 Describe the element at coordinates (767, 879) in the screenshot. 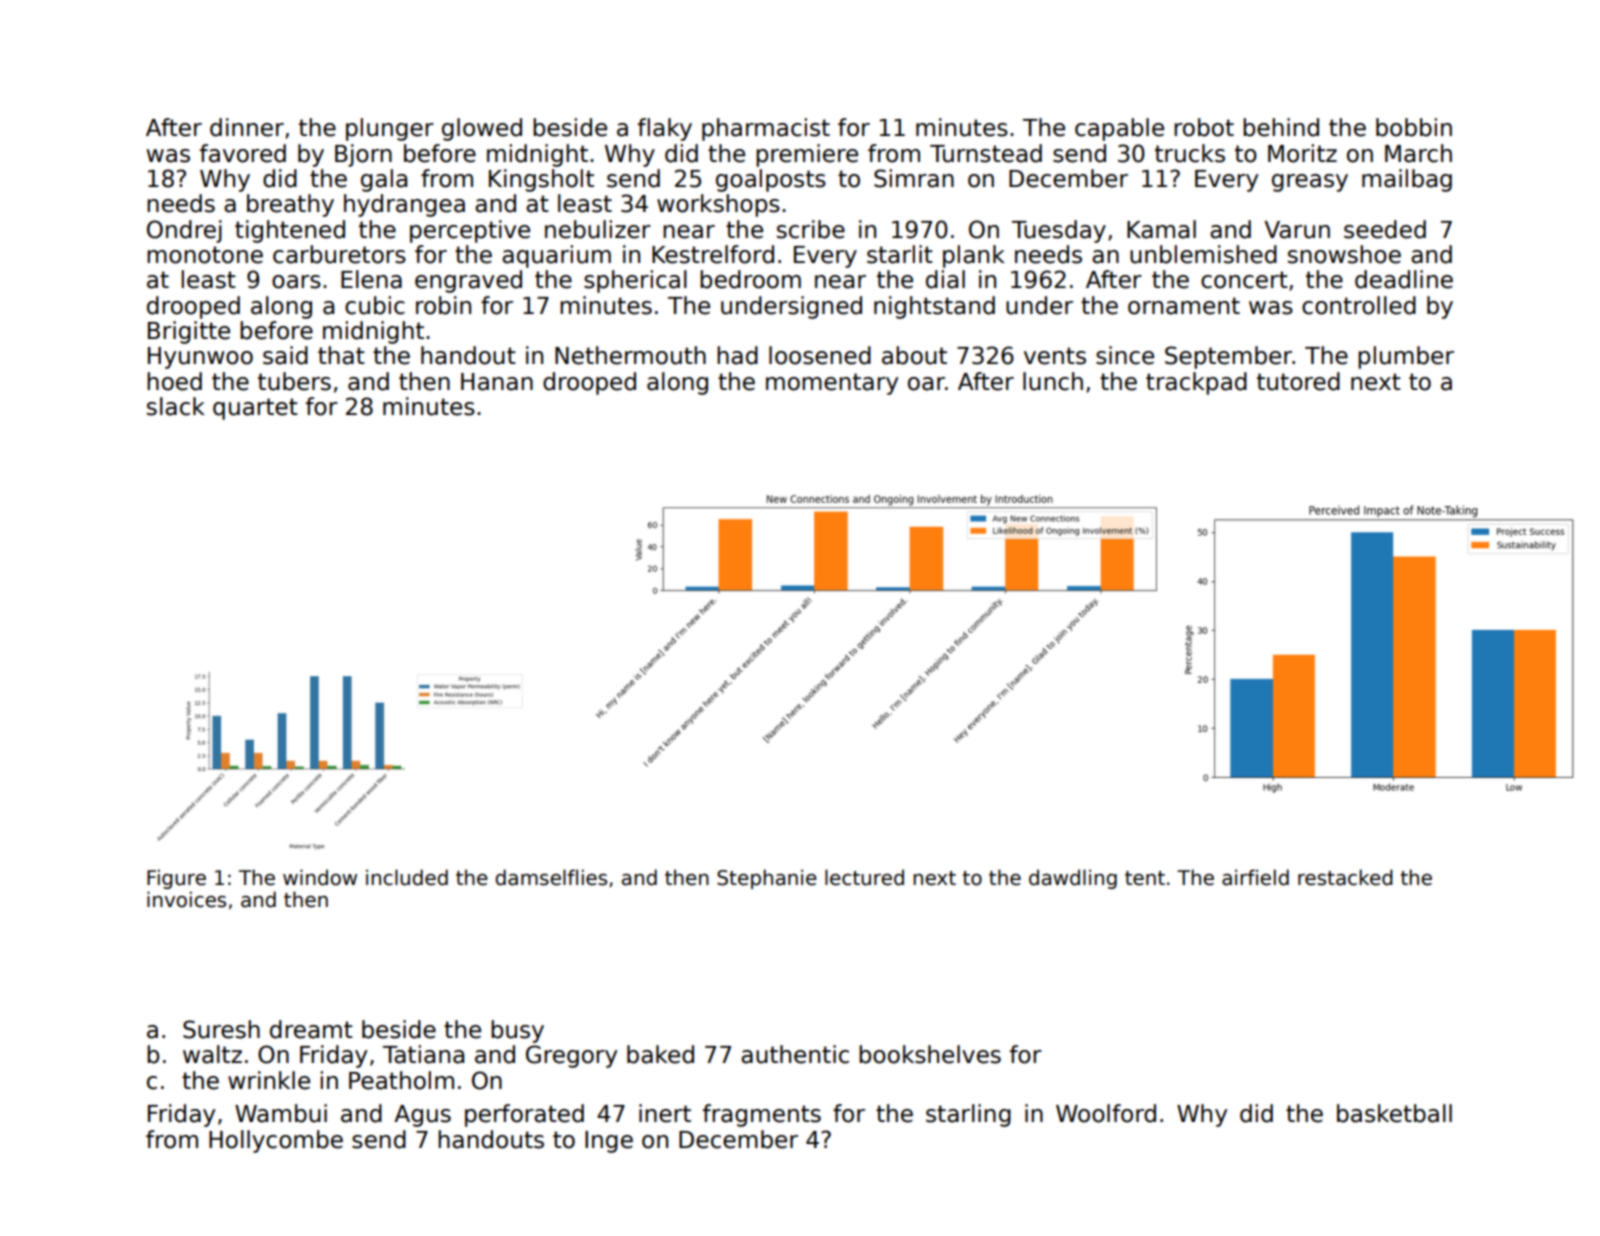

I see `Stephanie` at that location.
